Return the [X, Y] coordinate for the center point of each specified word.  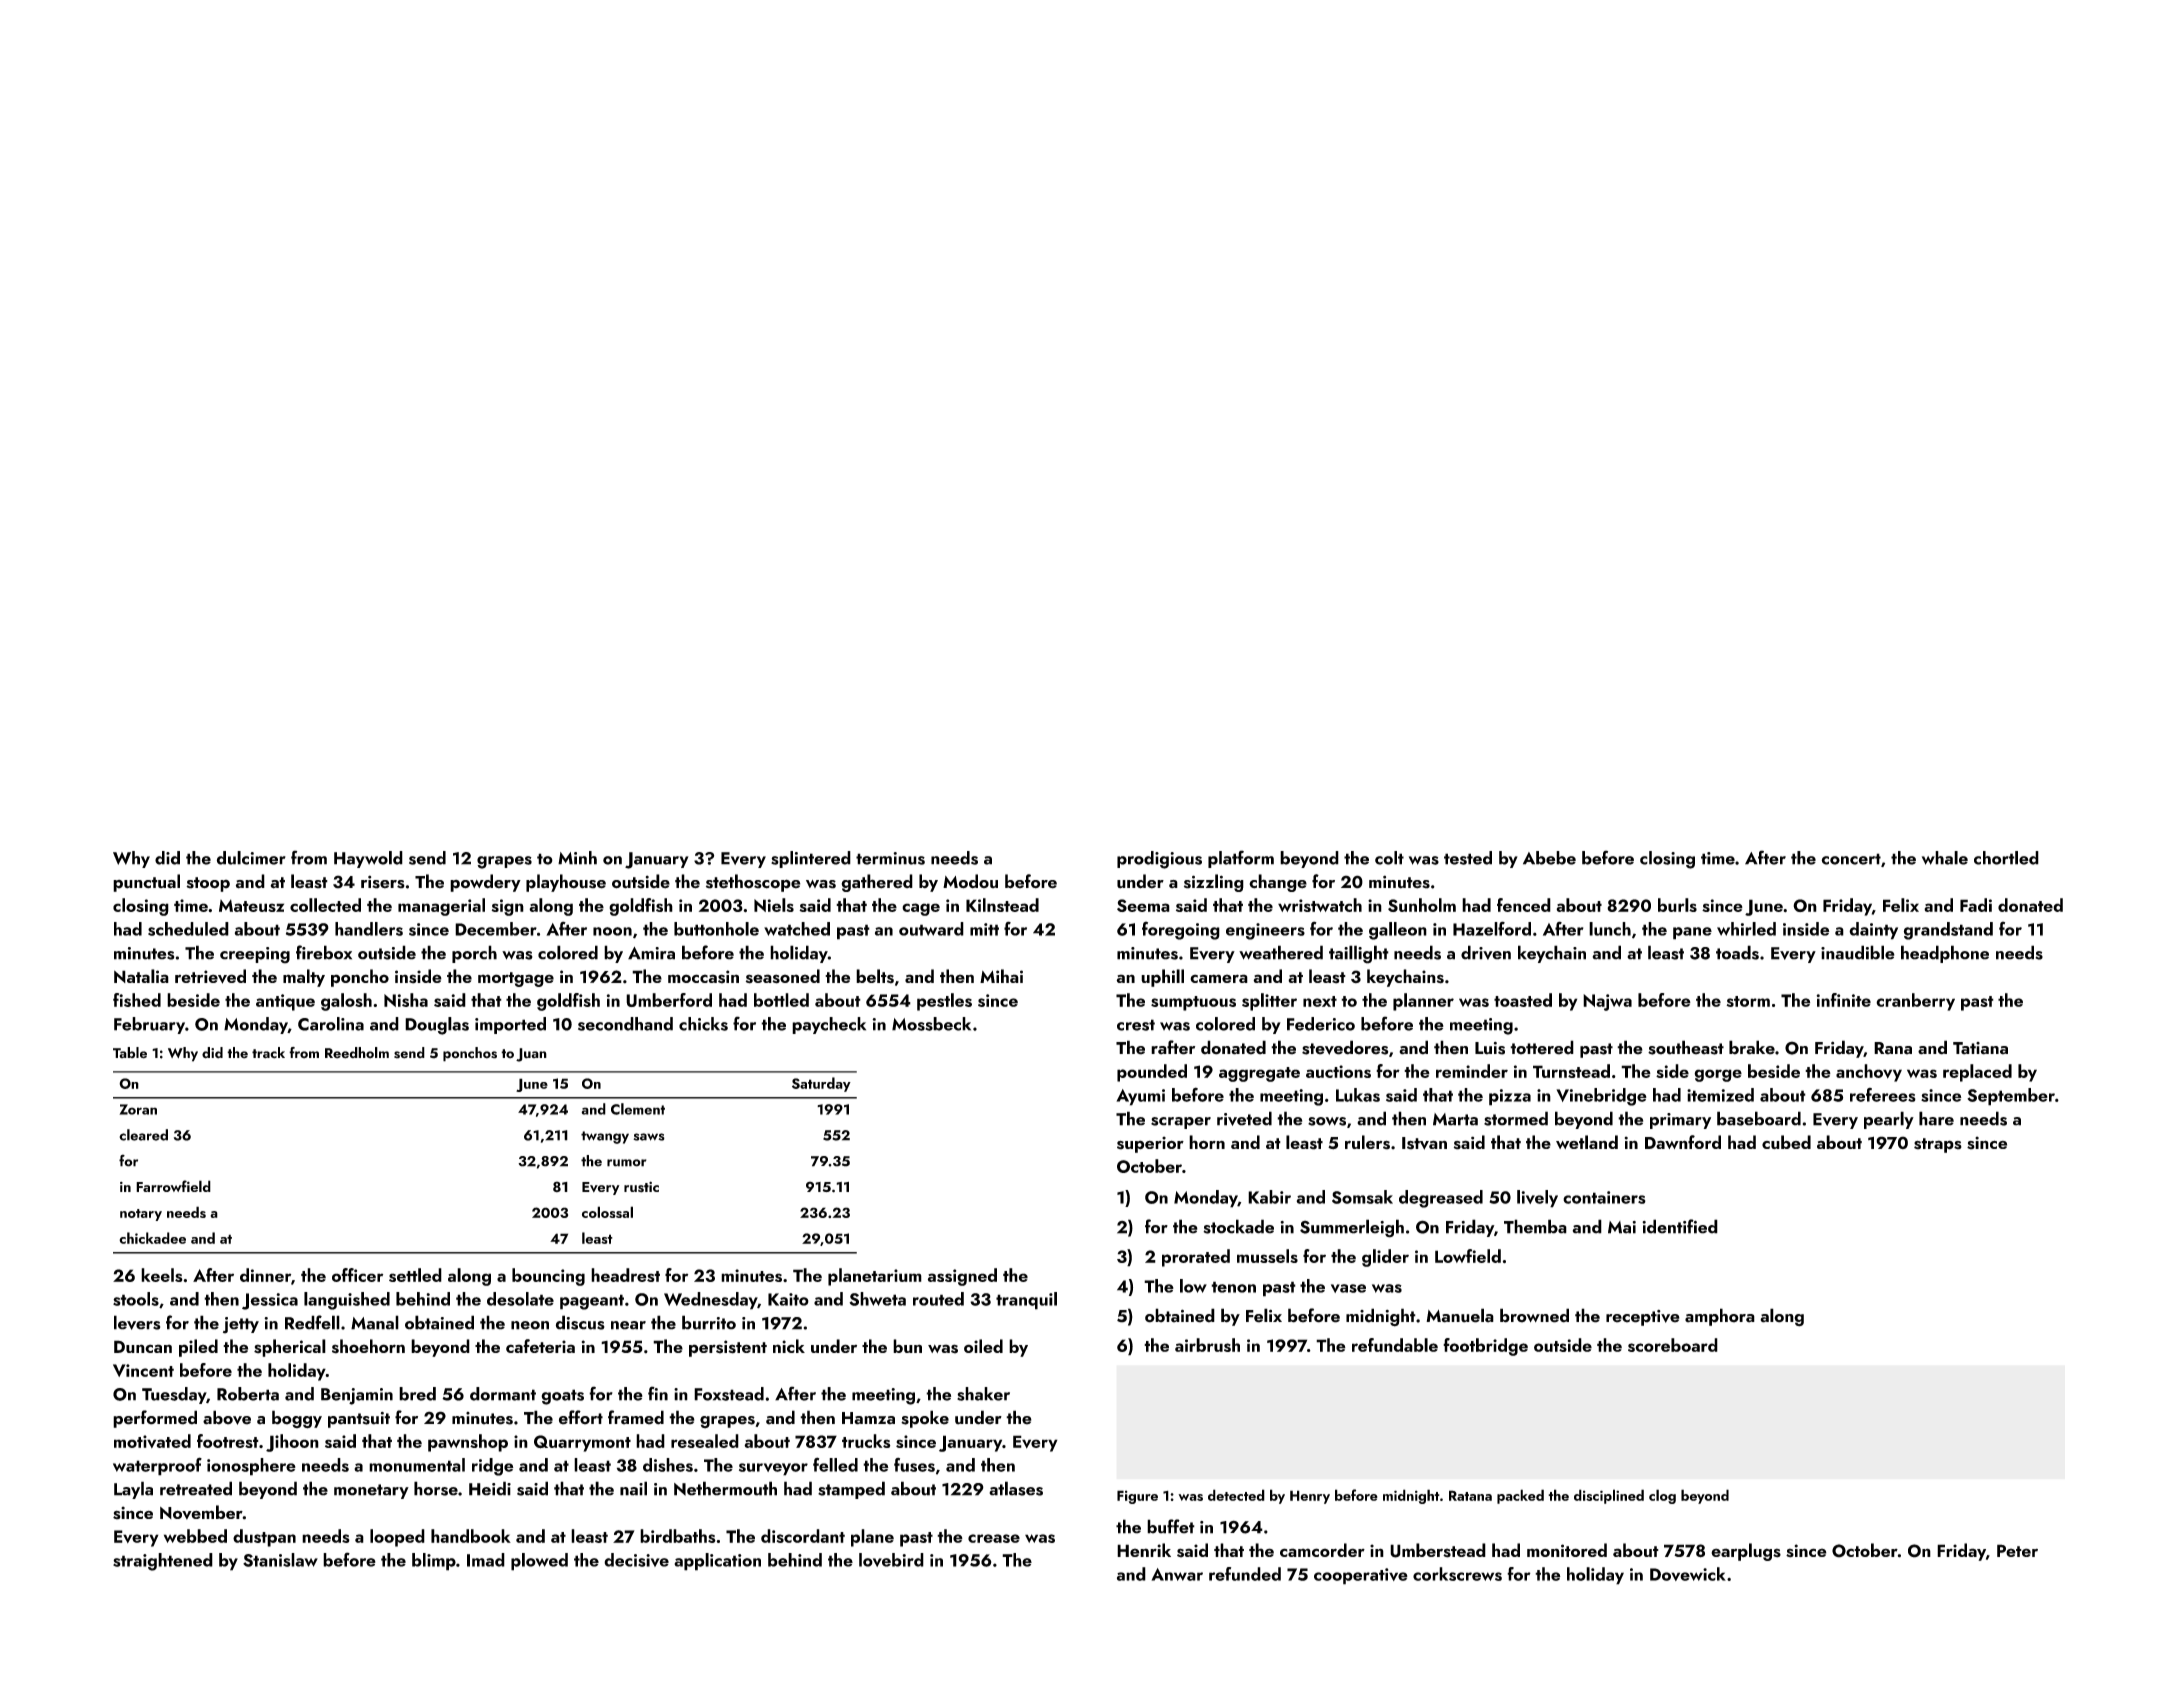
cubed [1786, 1142]
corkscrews [1457, 1574]
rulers [1367, 1142]
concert [1851, 859]
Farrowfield [173, 1186]
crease [994, 1538]
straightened [163, 1562]
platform [1241, 859]
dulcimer [251, 858]
